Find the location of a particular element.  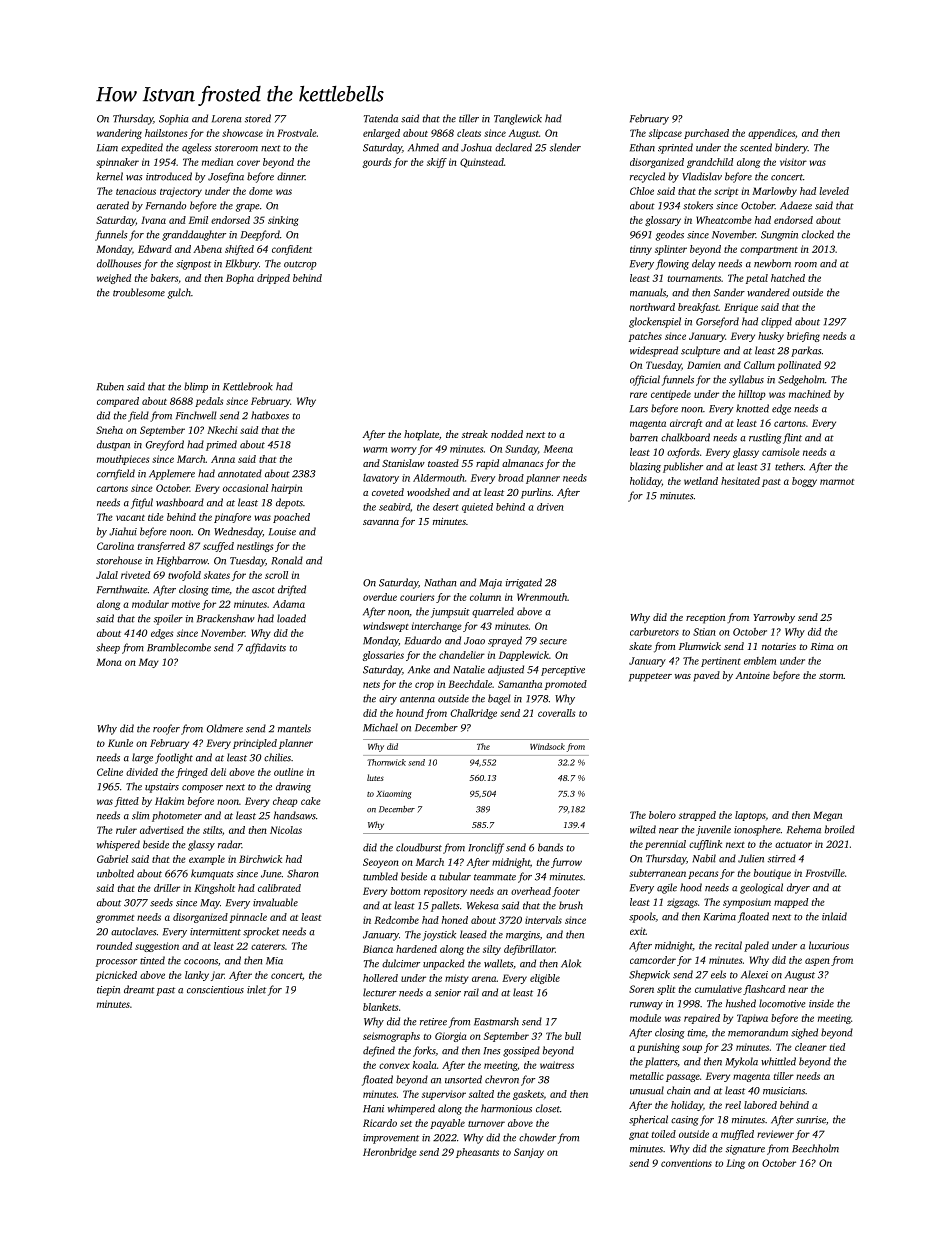

Jiahui is located at coordinates (123, 531).
